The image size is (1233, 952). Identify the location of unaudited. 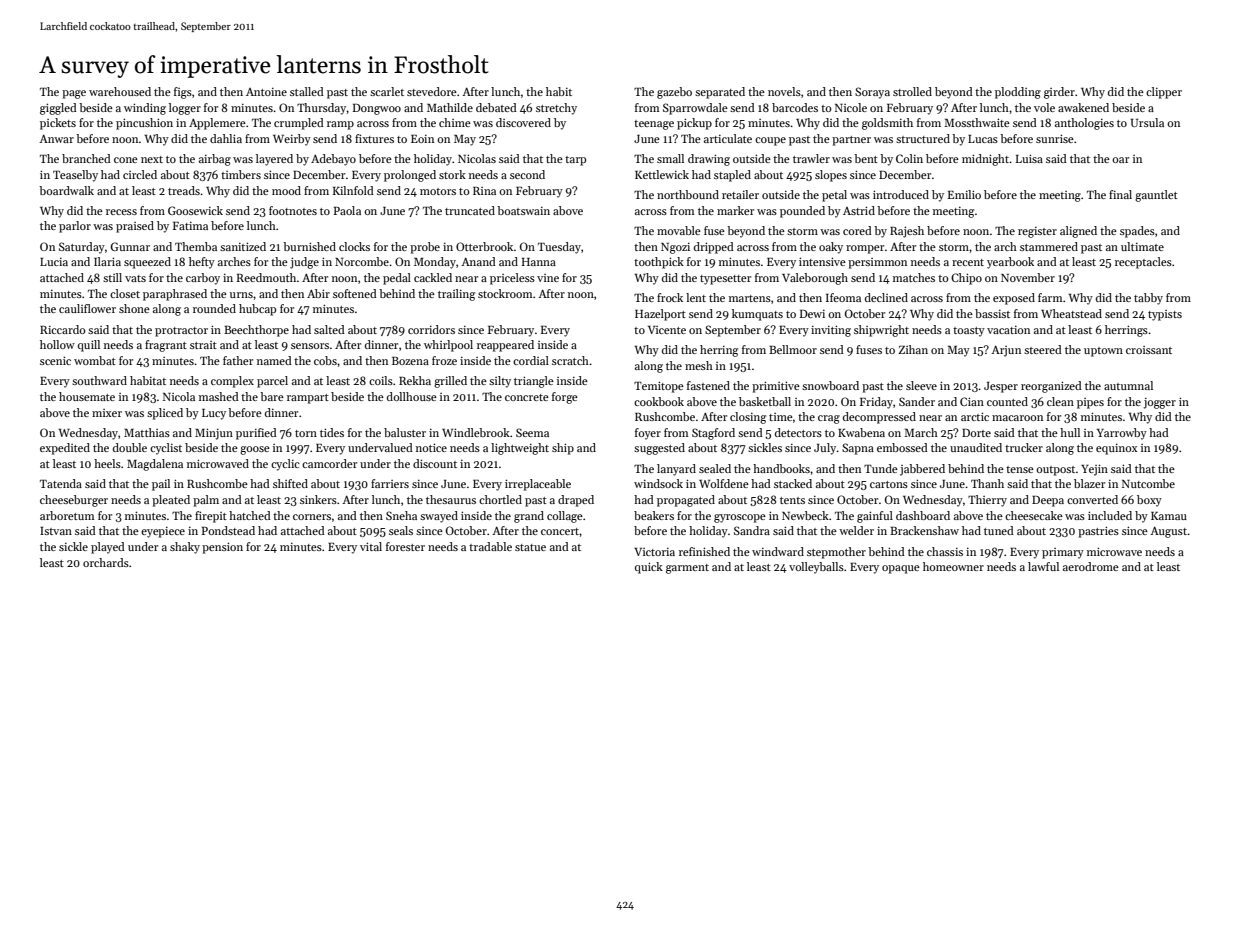
(976, 447).
